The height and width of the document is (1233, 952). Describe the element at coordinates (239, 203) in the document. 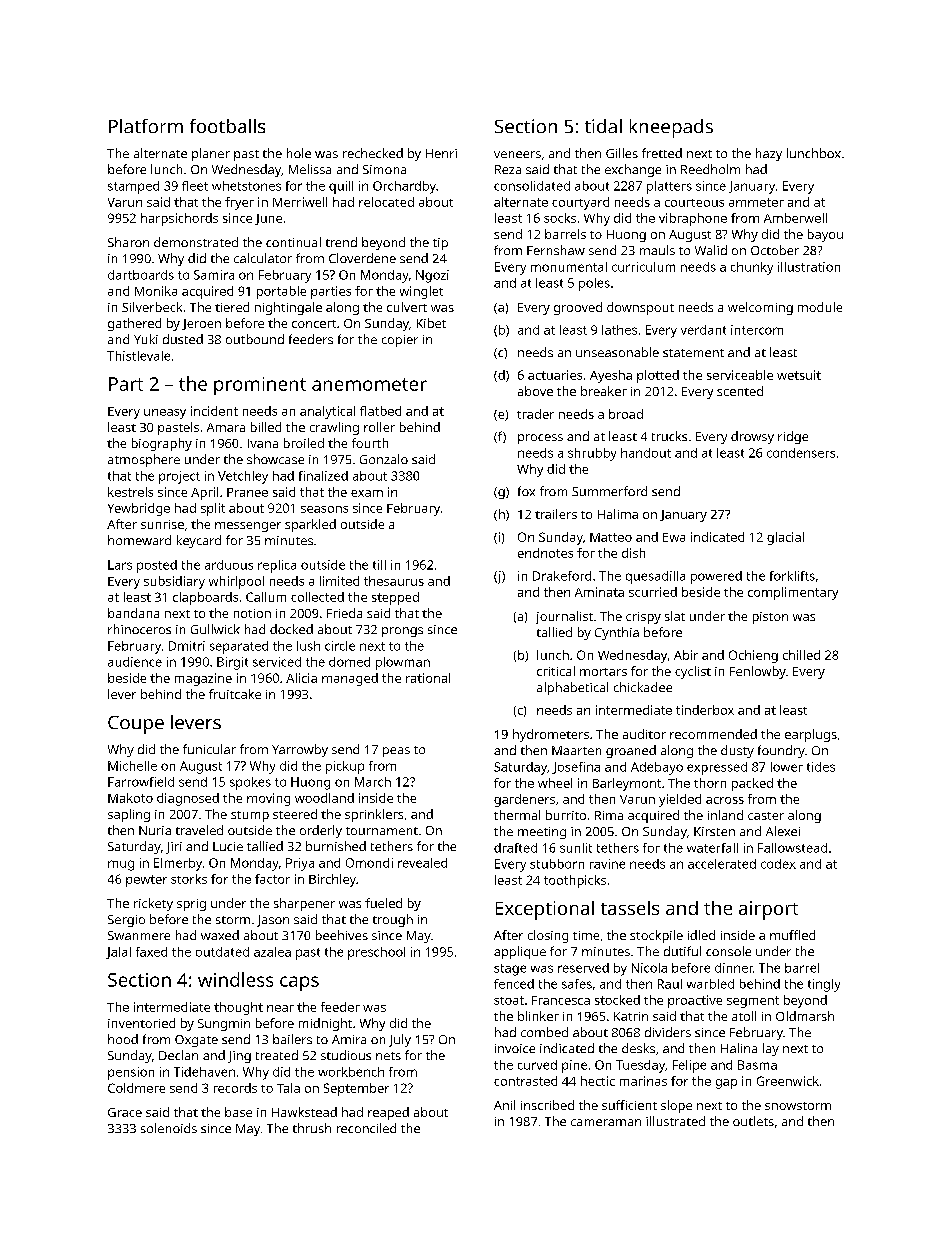

I see `fryer` at that location.
